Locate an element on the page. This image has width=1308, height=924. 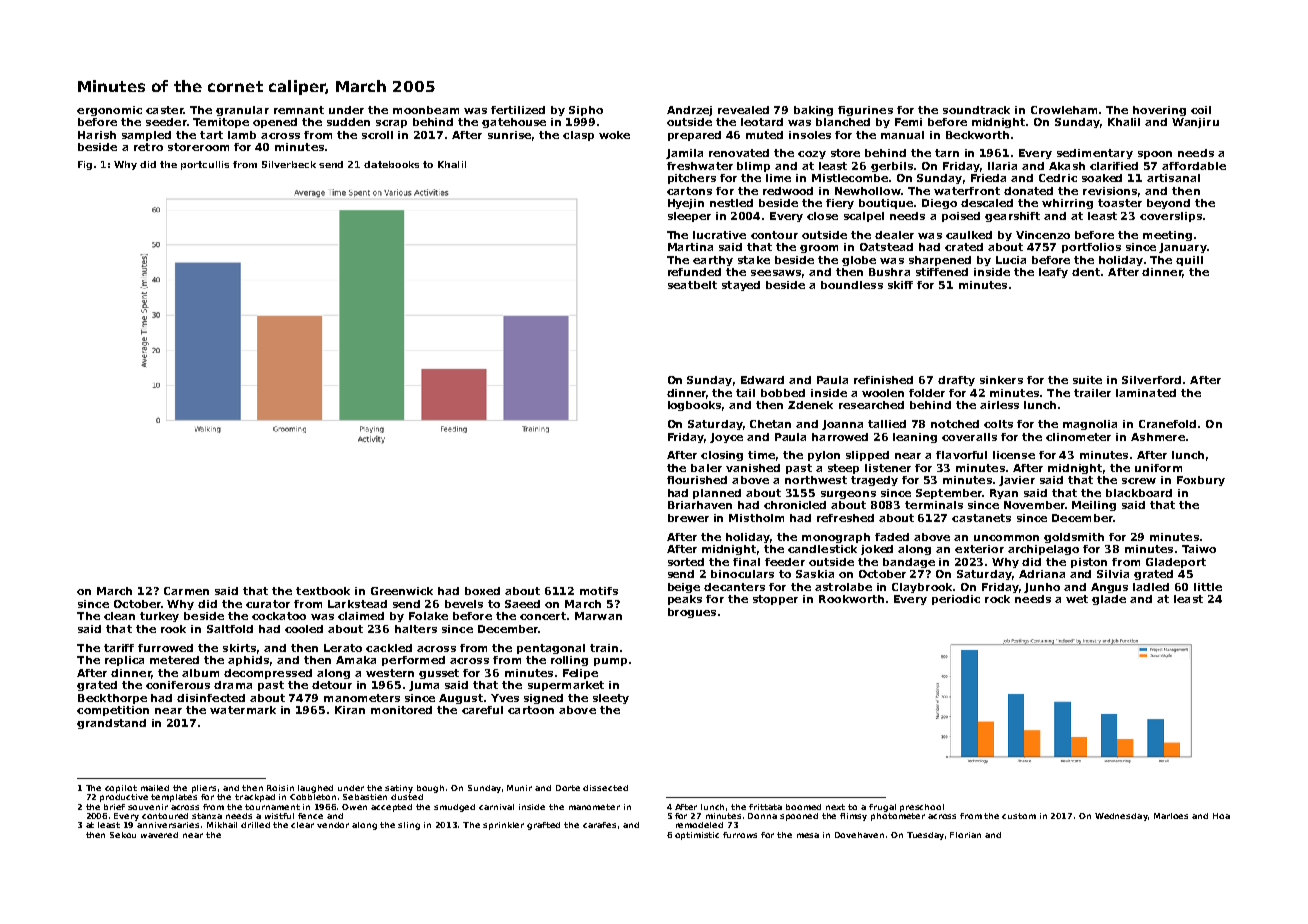
carnival is located at coordinates (496, 807).
